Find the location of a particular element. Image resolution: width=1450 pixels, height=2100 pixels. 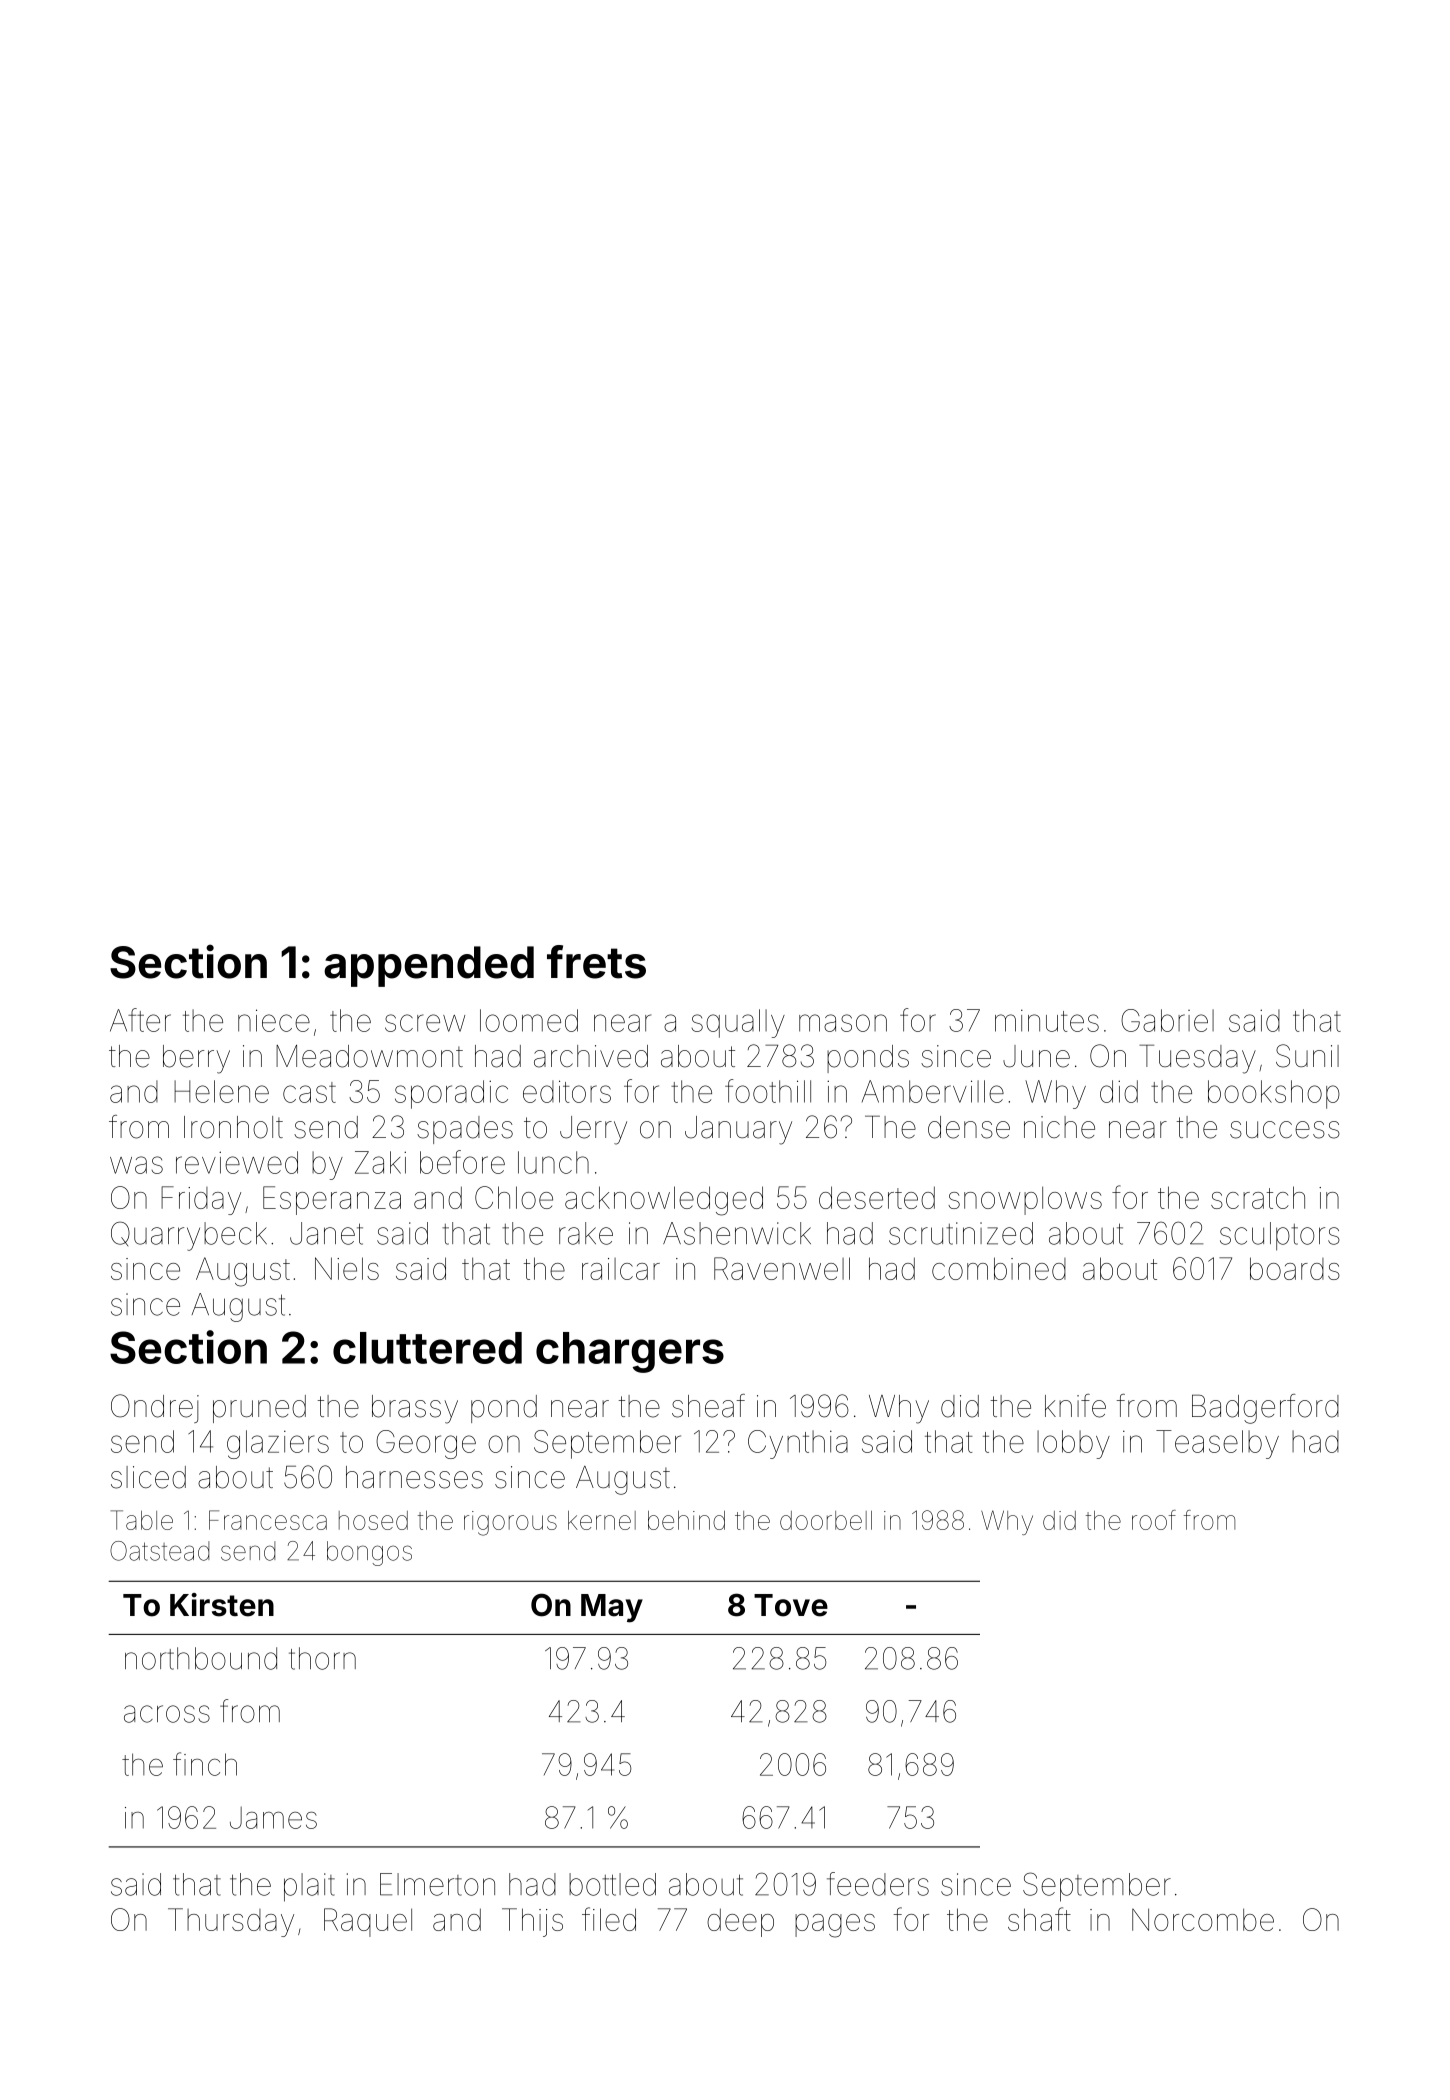

frets is located at coordinates (596, 962).
